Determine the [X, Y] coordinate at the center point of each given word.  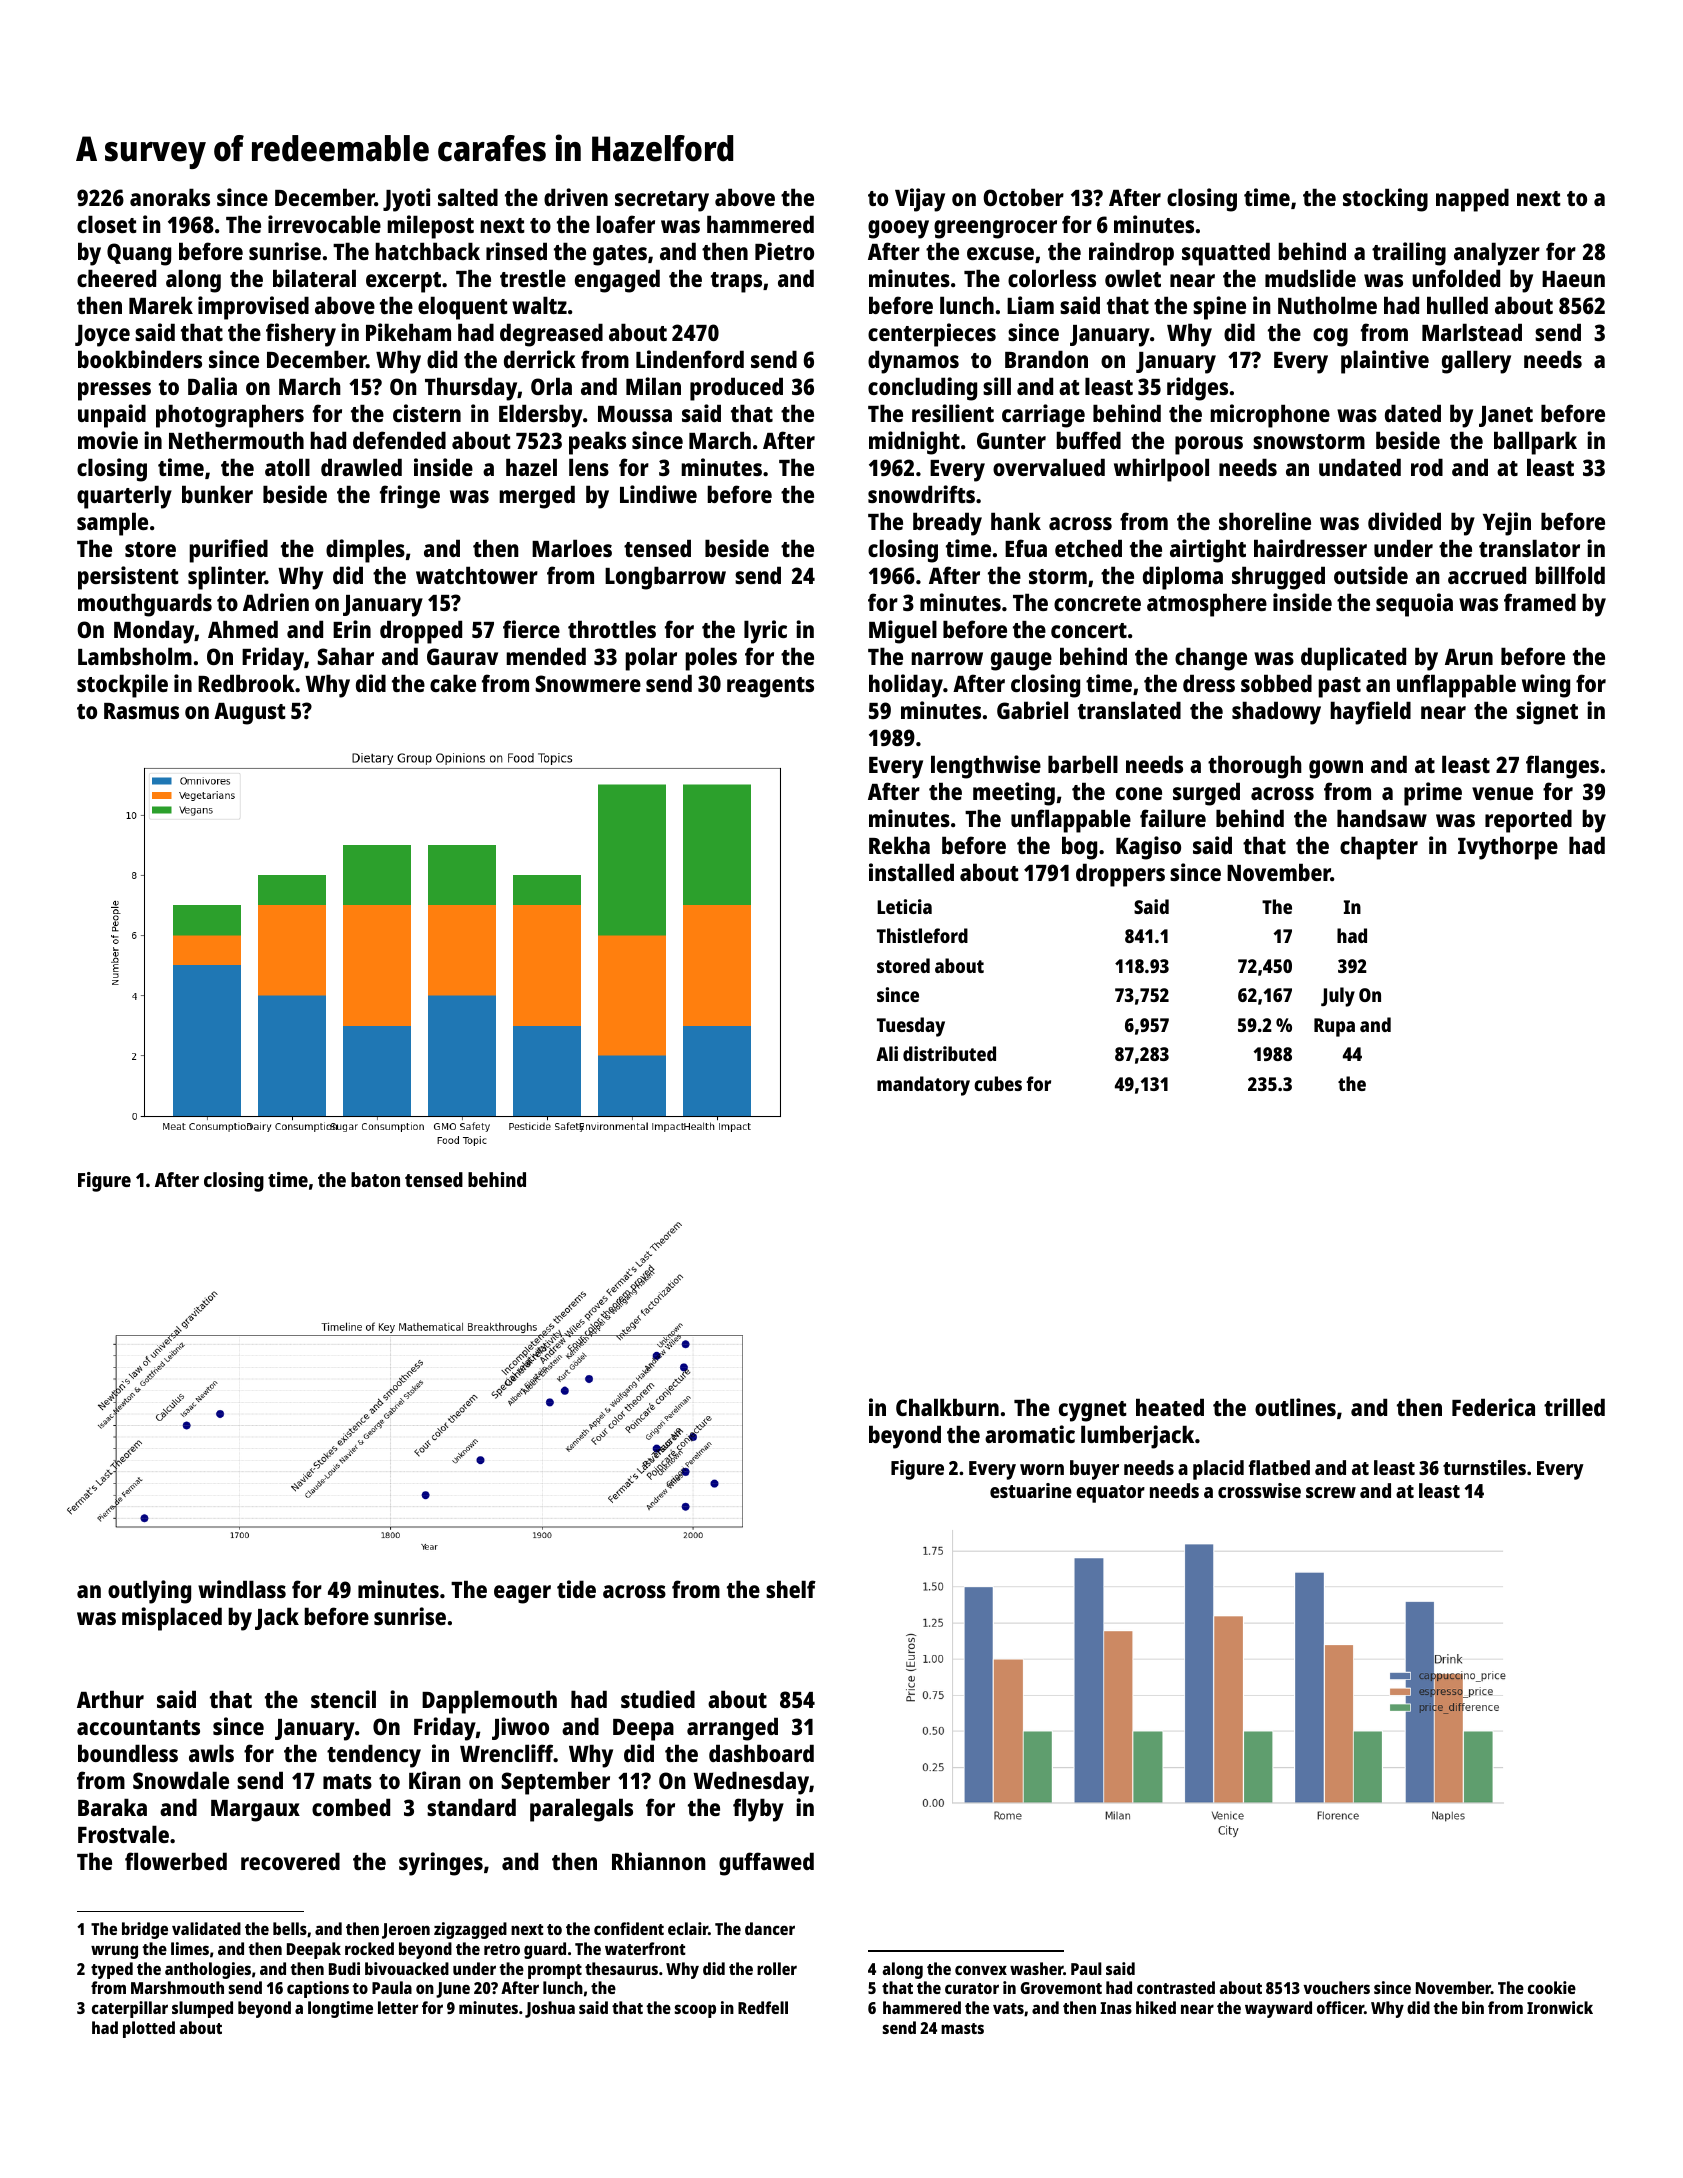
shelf [791, 1589]
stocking [1385, 200]
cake [453, 683]
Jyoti [406, 200]
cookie [1552, 1987]
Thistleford [922, 935]
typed [112, 1970]
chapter [1379, 848]
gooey [898, 229]
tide [576, 1589]
